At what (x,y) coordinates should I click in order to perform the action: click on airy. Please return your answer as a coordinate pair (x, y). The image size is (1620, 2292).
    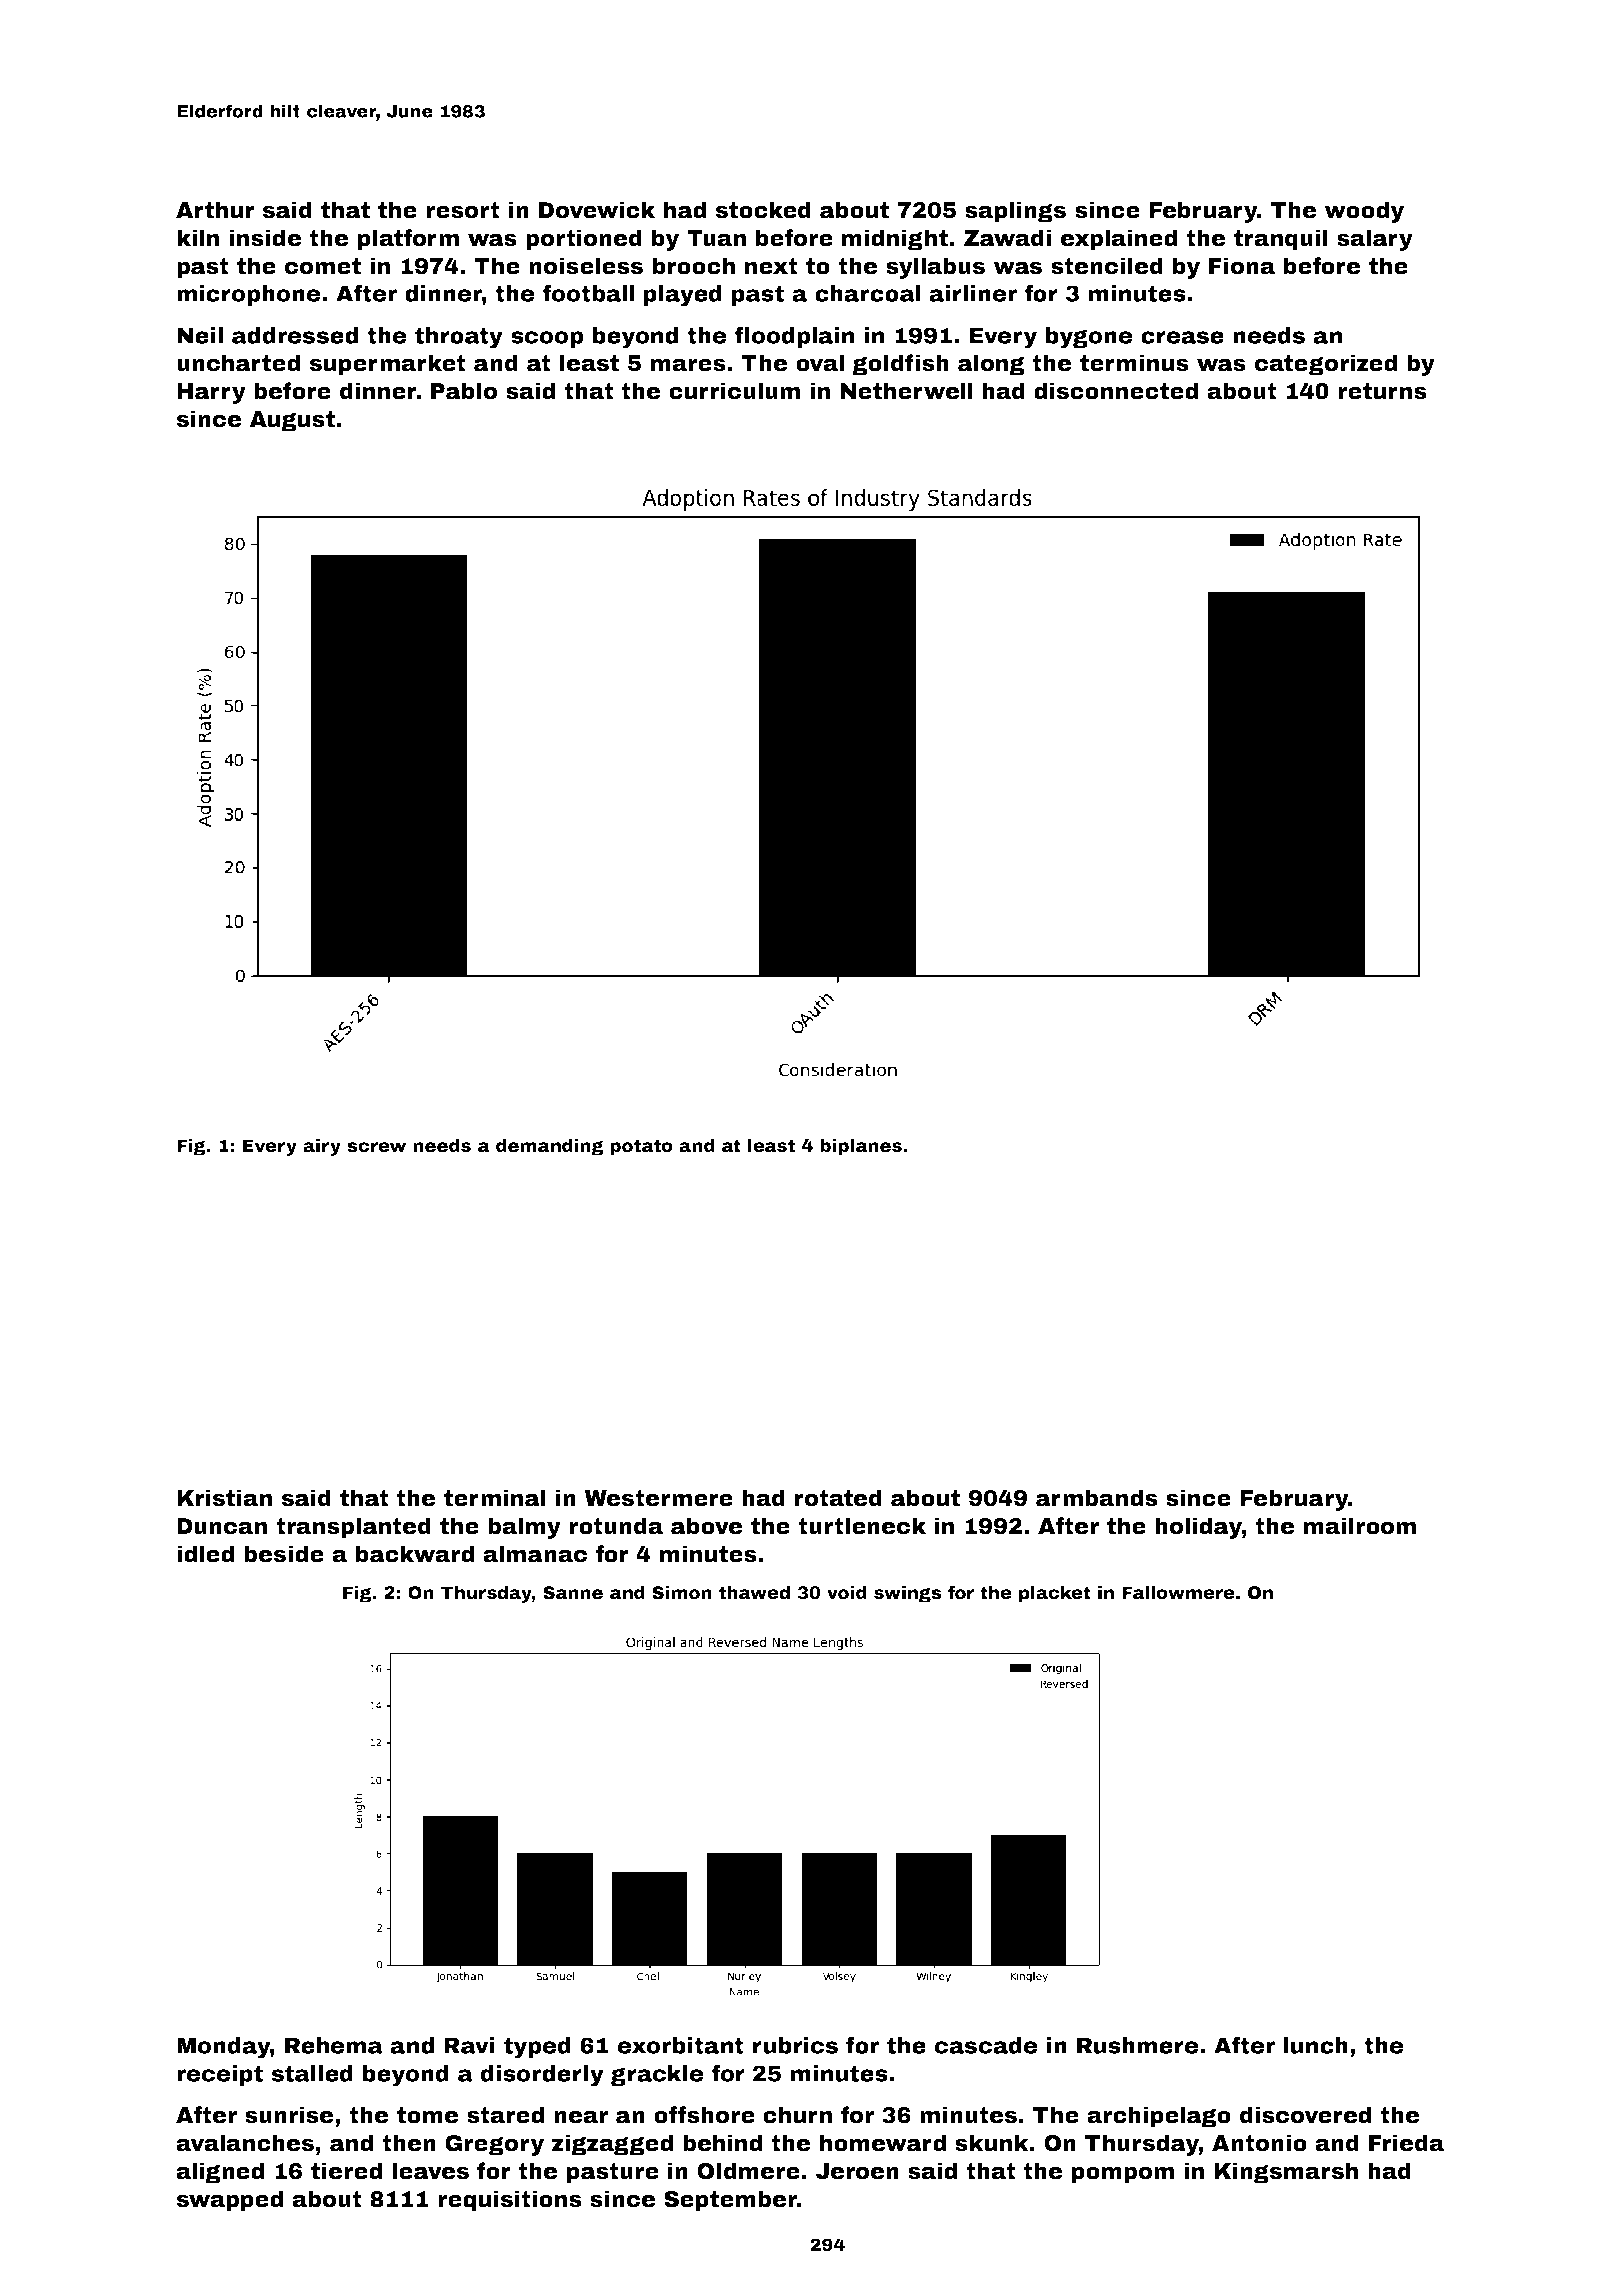
    Looking at the image, I should click on (322, 1147).
